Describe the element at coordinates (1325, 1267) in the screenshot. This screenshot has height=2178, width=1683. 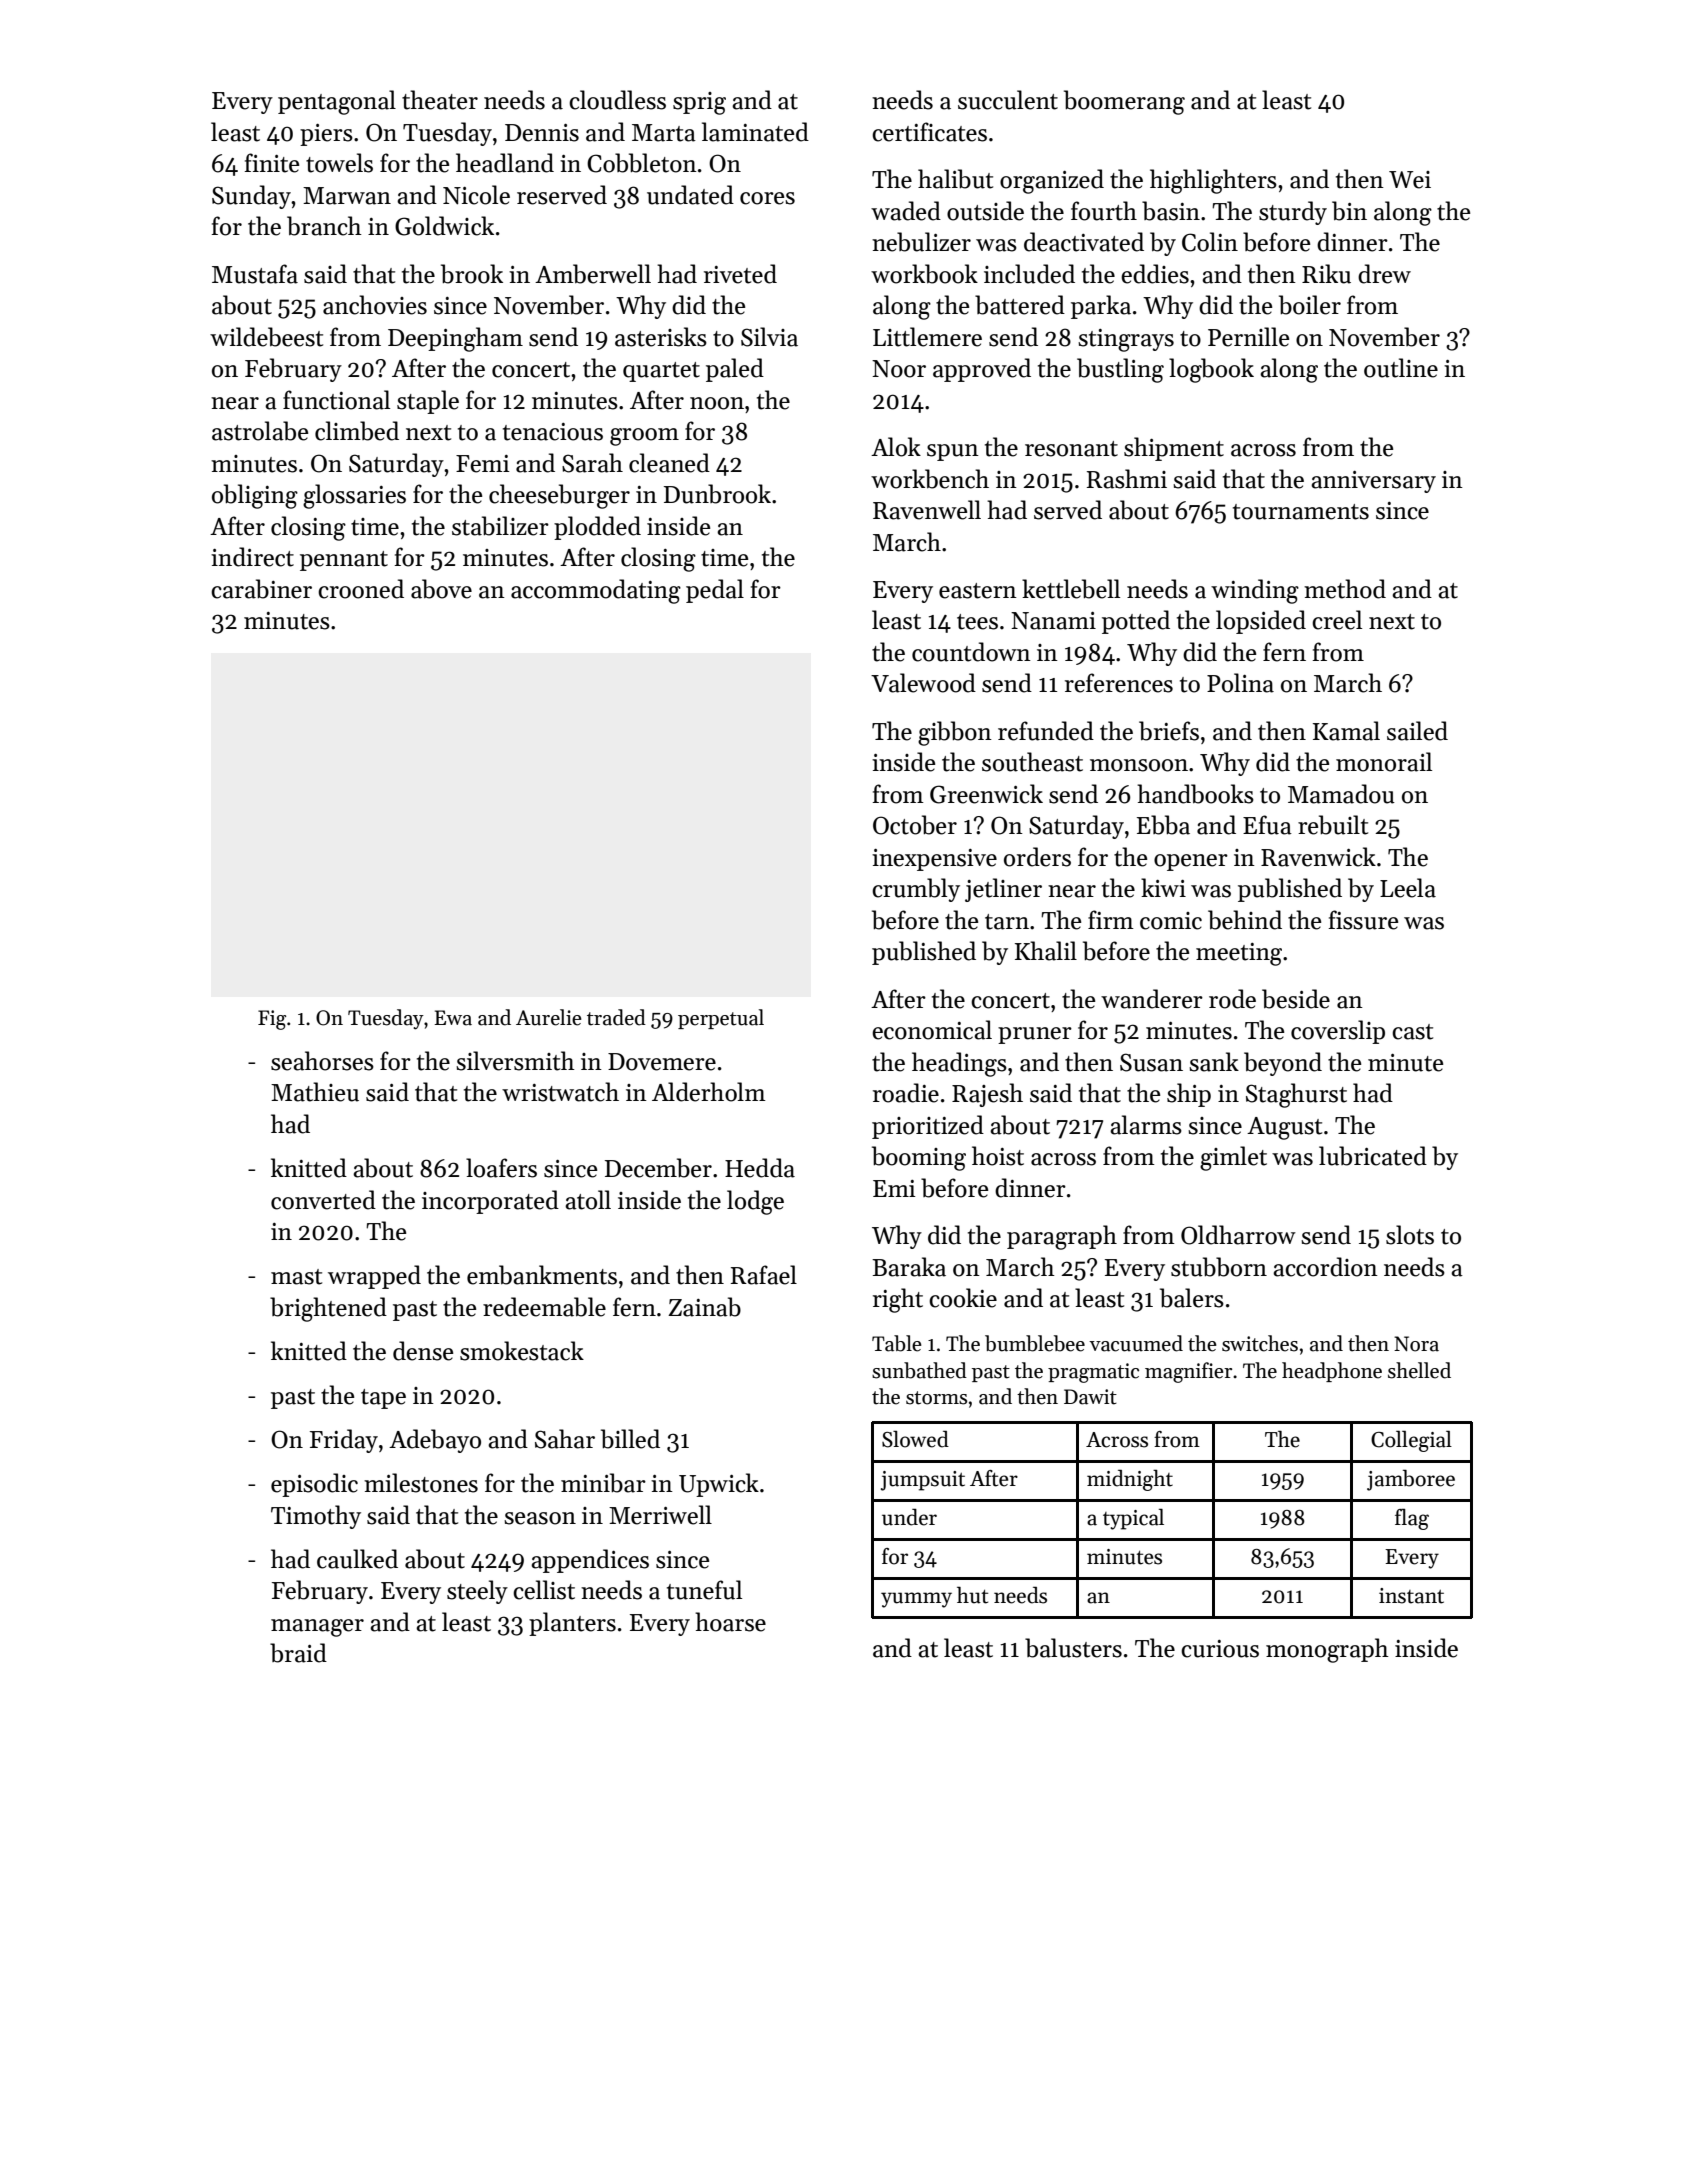
I see `accordion` at that location.
